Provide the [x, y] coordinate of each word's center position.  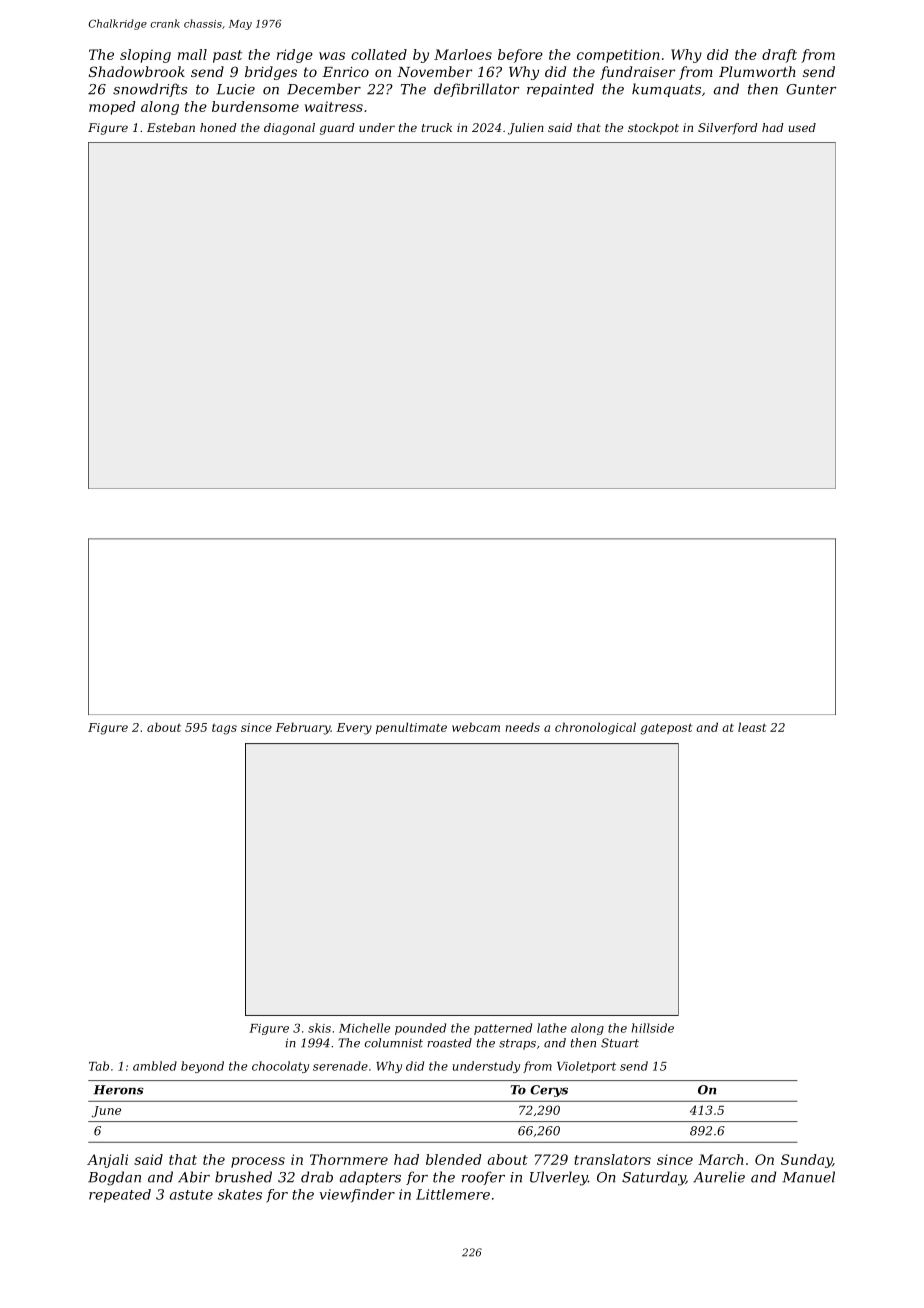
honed [218, 127]
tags [224, 729]
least [752, 727]
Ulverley [559, 1178]
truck [437, 127]
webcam [476, 727]
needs [522, 727]
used [802, 127]
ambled [155, 1066]
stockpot [653, 129]
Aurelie [719, 1177]
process [258, 1162]
